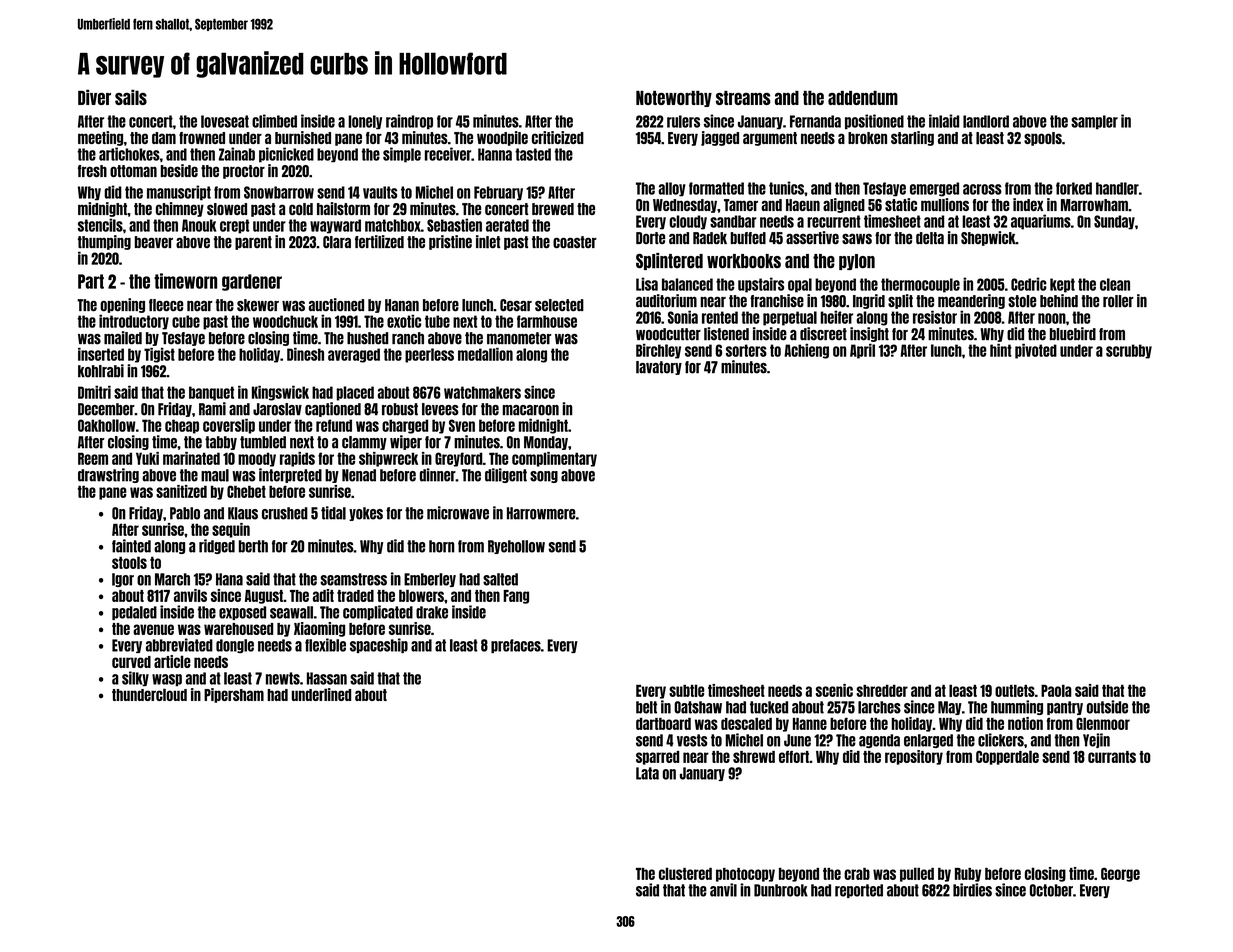  What do you see at coordinates (647, 773) in the image?
I see `Lata` at bounding box center [647, 773].
